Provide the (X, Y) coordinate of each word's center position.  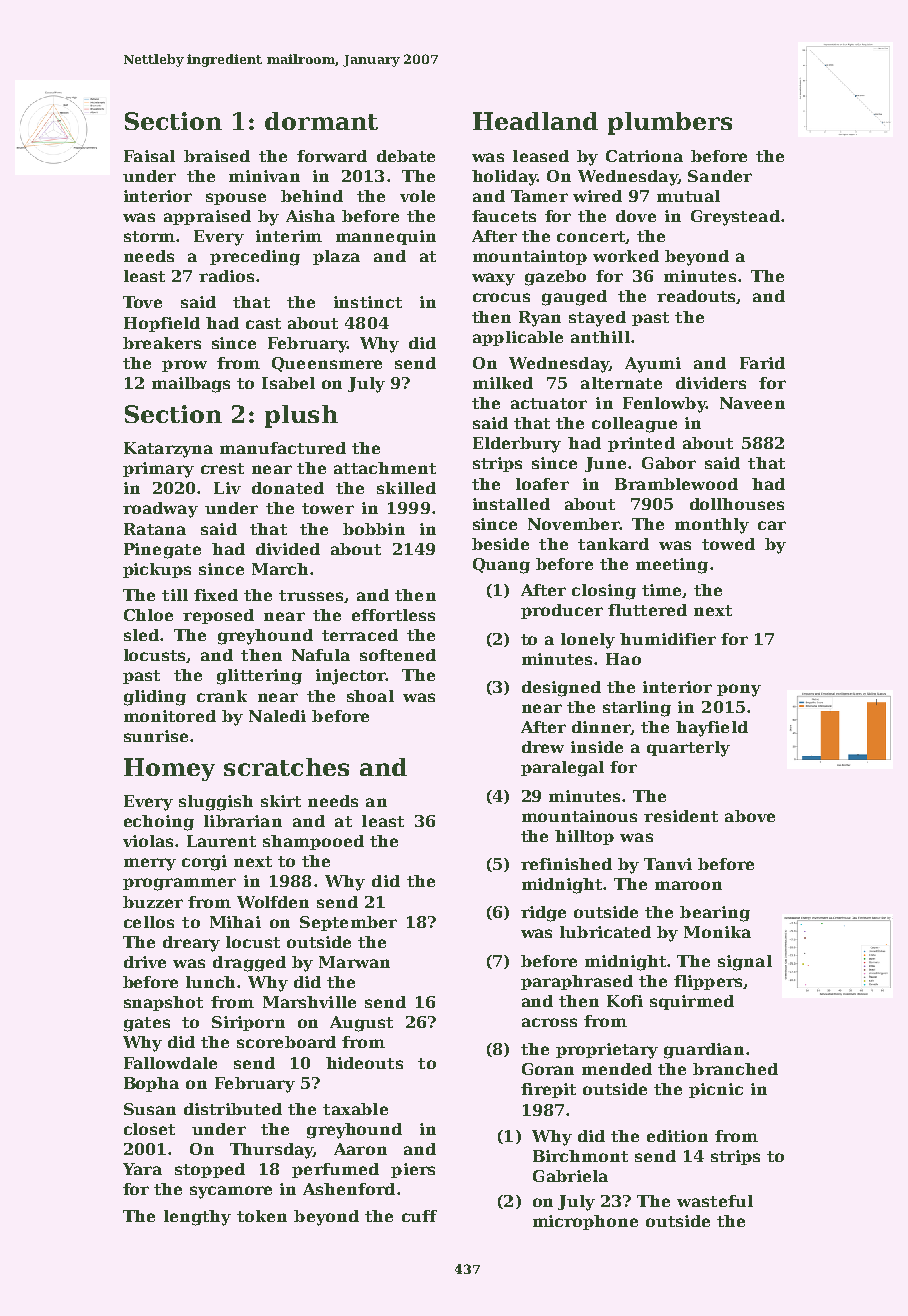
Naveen (752, 403)
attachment (385, 468)
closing (604, 592)
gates (147, 1024)
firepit (548, 1090)
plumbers (670, 123)
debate (406, 156)
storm (149, 236)
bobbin (374, 529)
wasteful (715, 1201)
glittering (259, 677)
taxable (355, 1109)
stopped (210, 1170)
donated (288, 488)
